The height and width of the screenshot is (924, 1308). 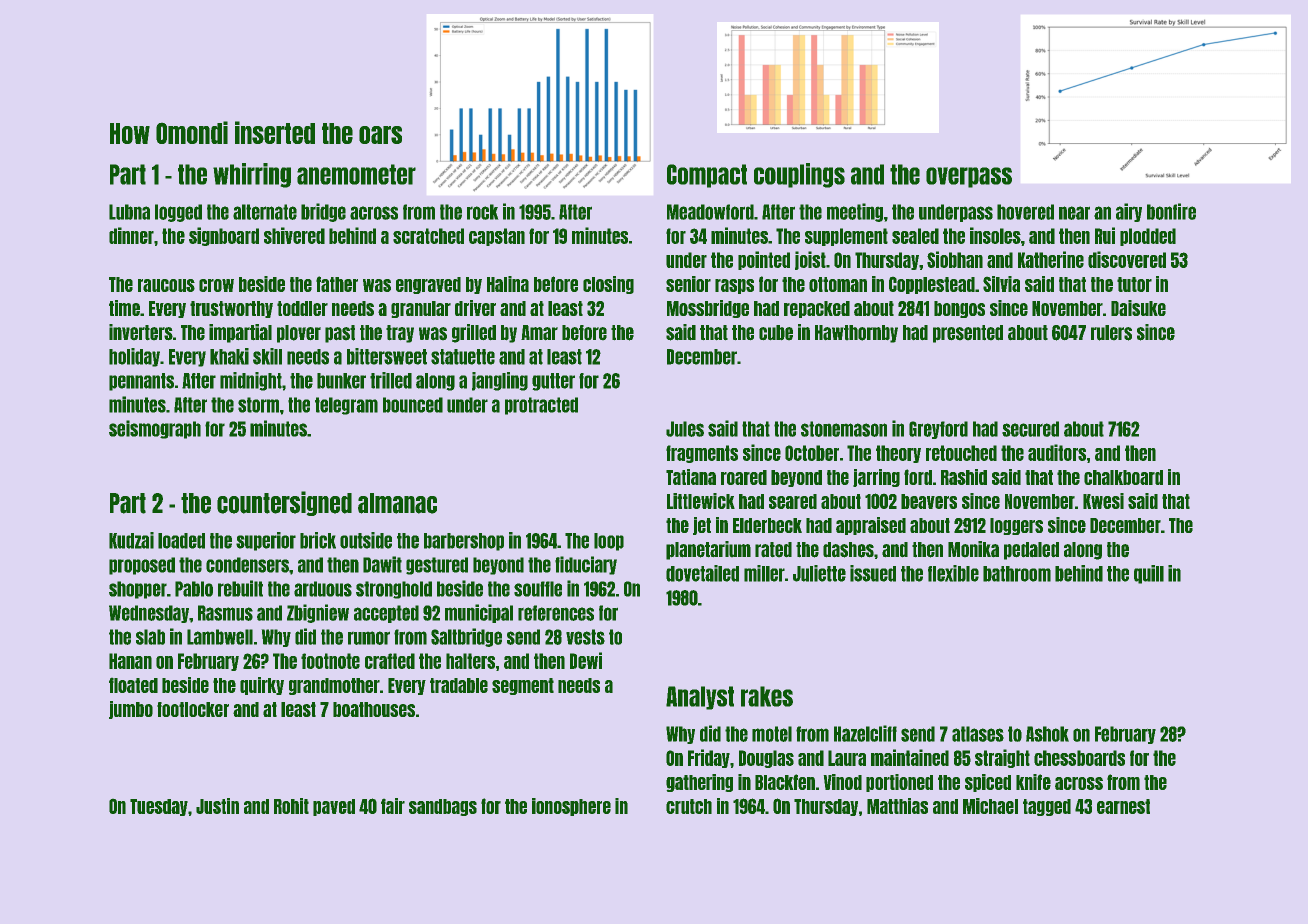 I want to click on pennants, so click(x=141, y=382).
